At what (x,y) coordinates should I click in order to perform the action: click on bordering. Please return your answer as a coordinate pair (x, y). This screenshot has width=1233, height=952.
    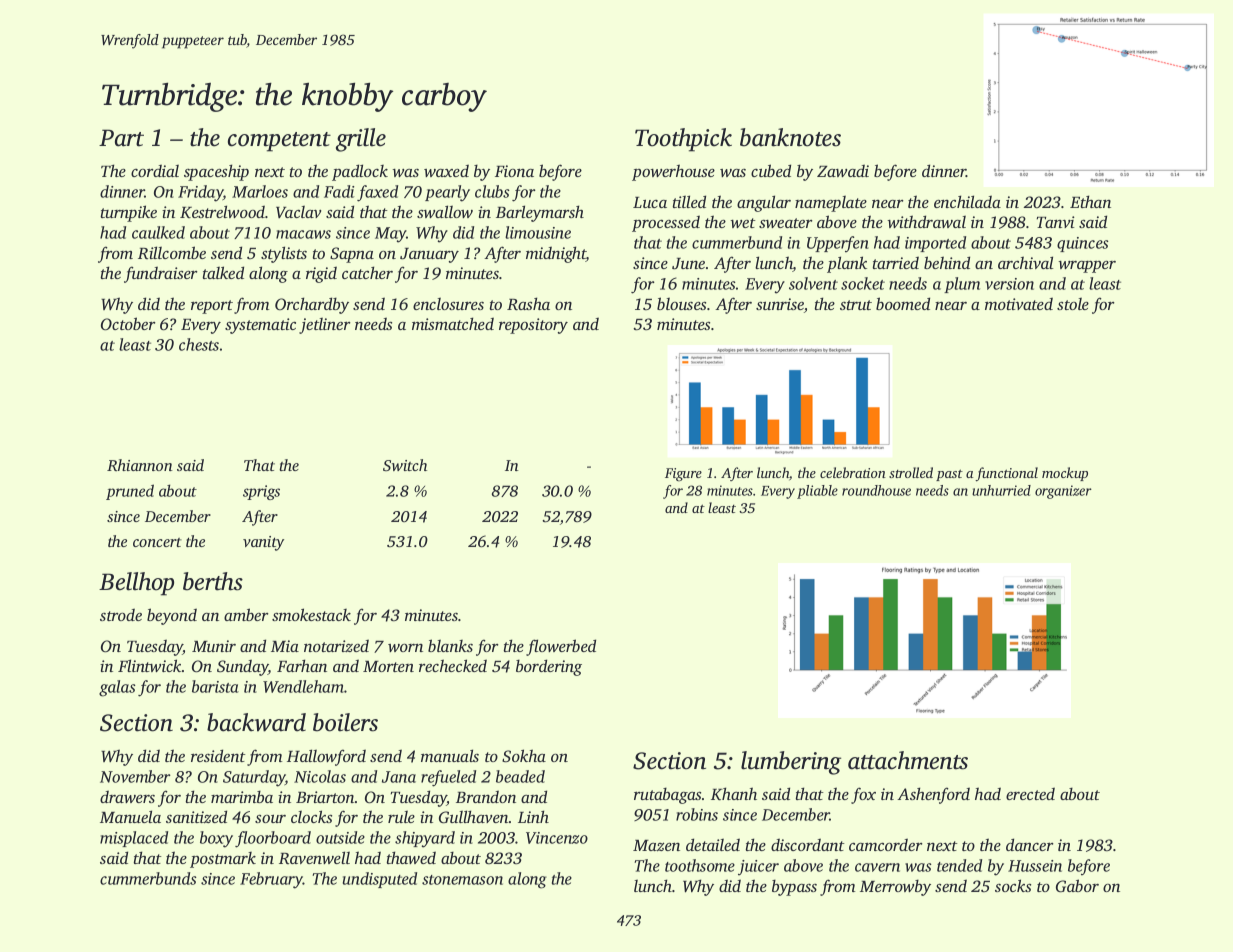
    Looking at the image, I should click on (549, 667).
